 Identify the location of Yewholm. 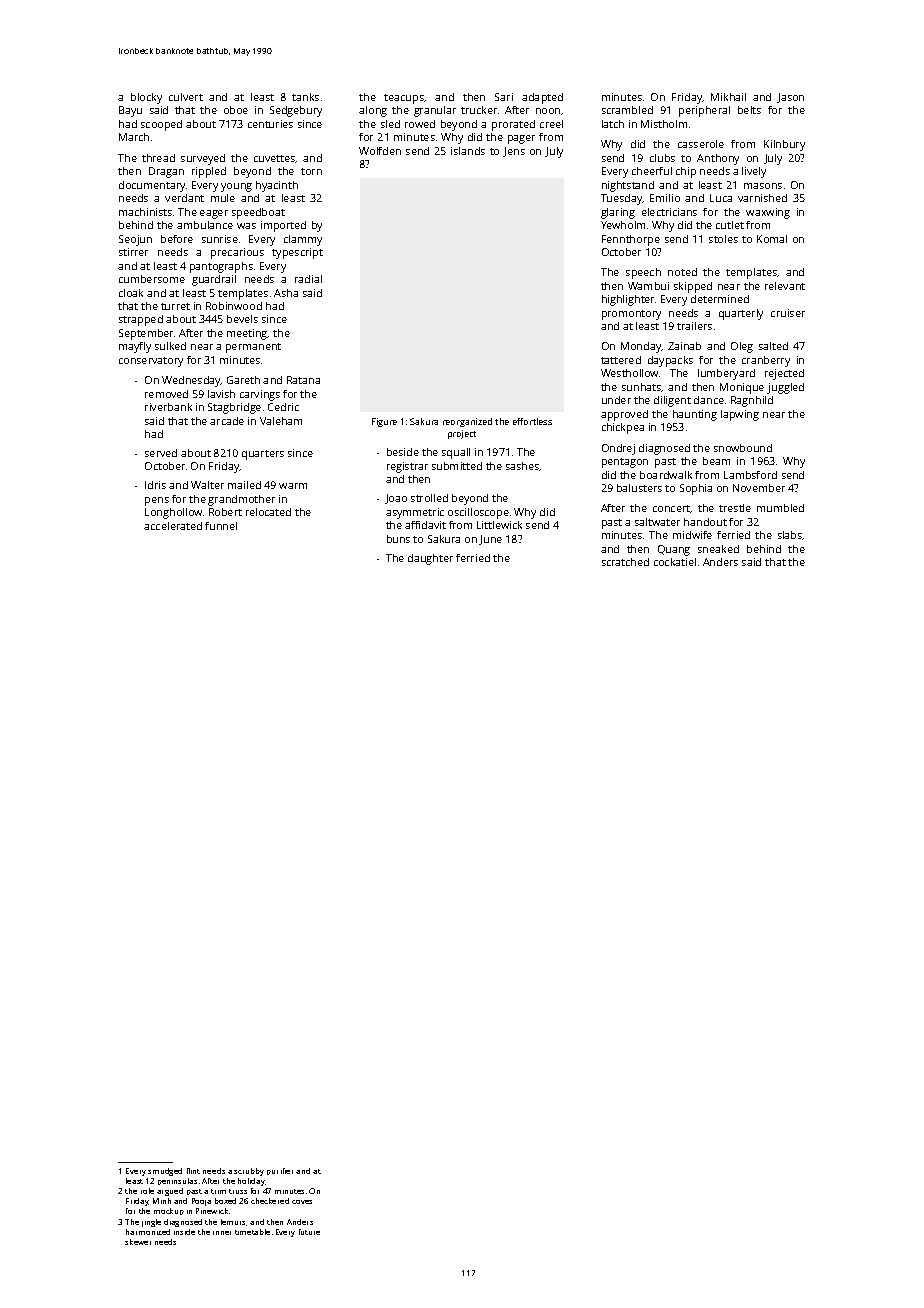
(623, 225).
